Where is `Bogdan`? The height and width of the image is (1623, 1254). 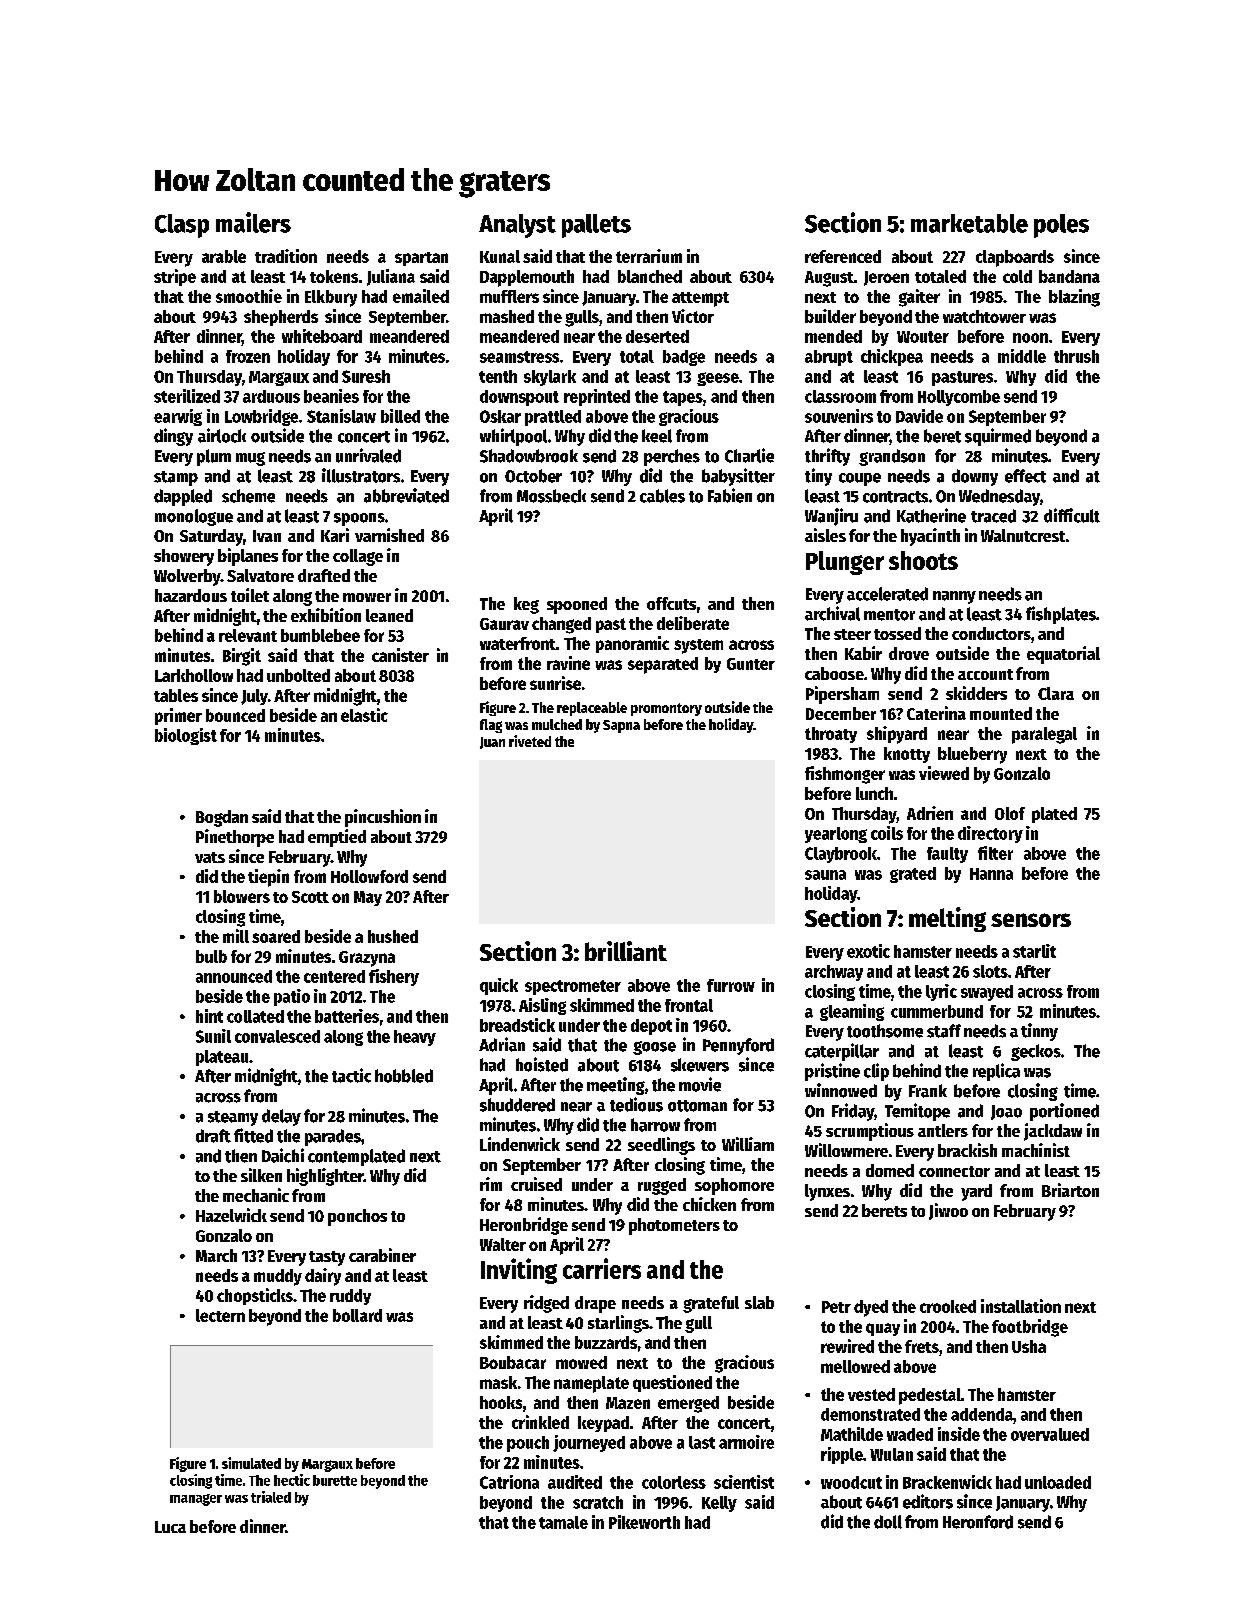 Bogdan is located at coordinates (222, 818).
